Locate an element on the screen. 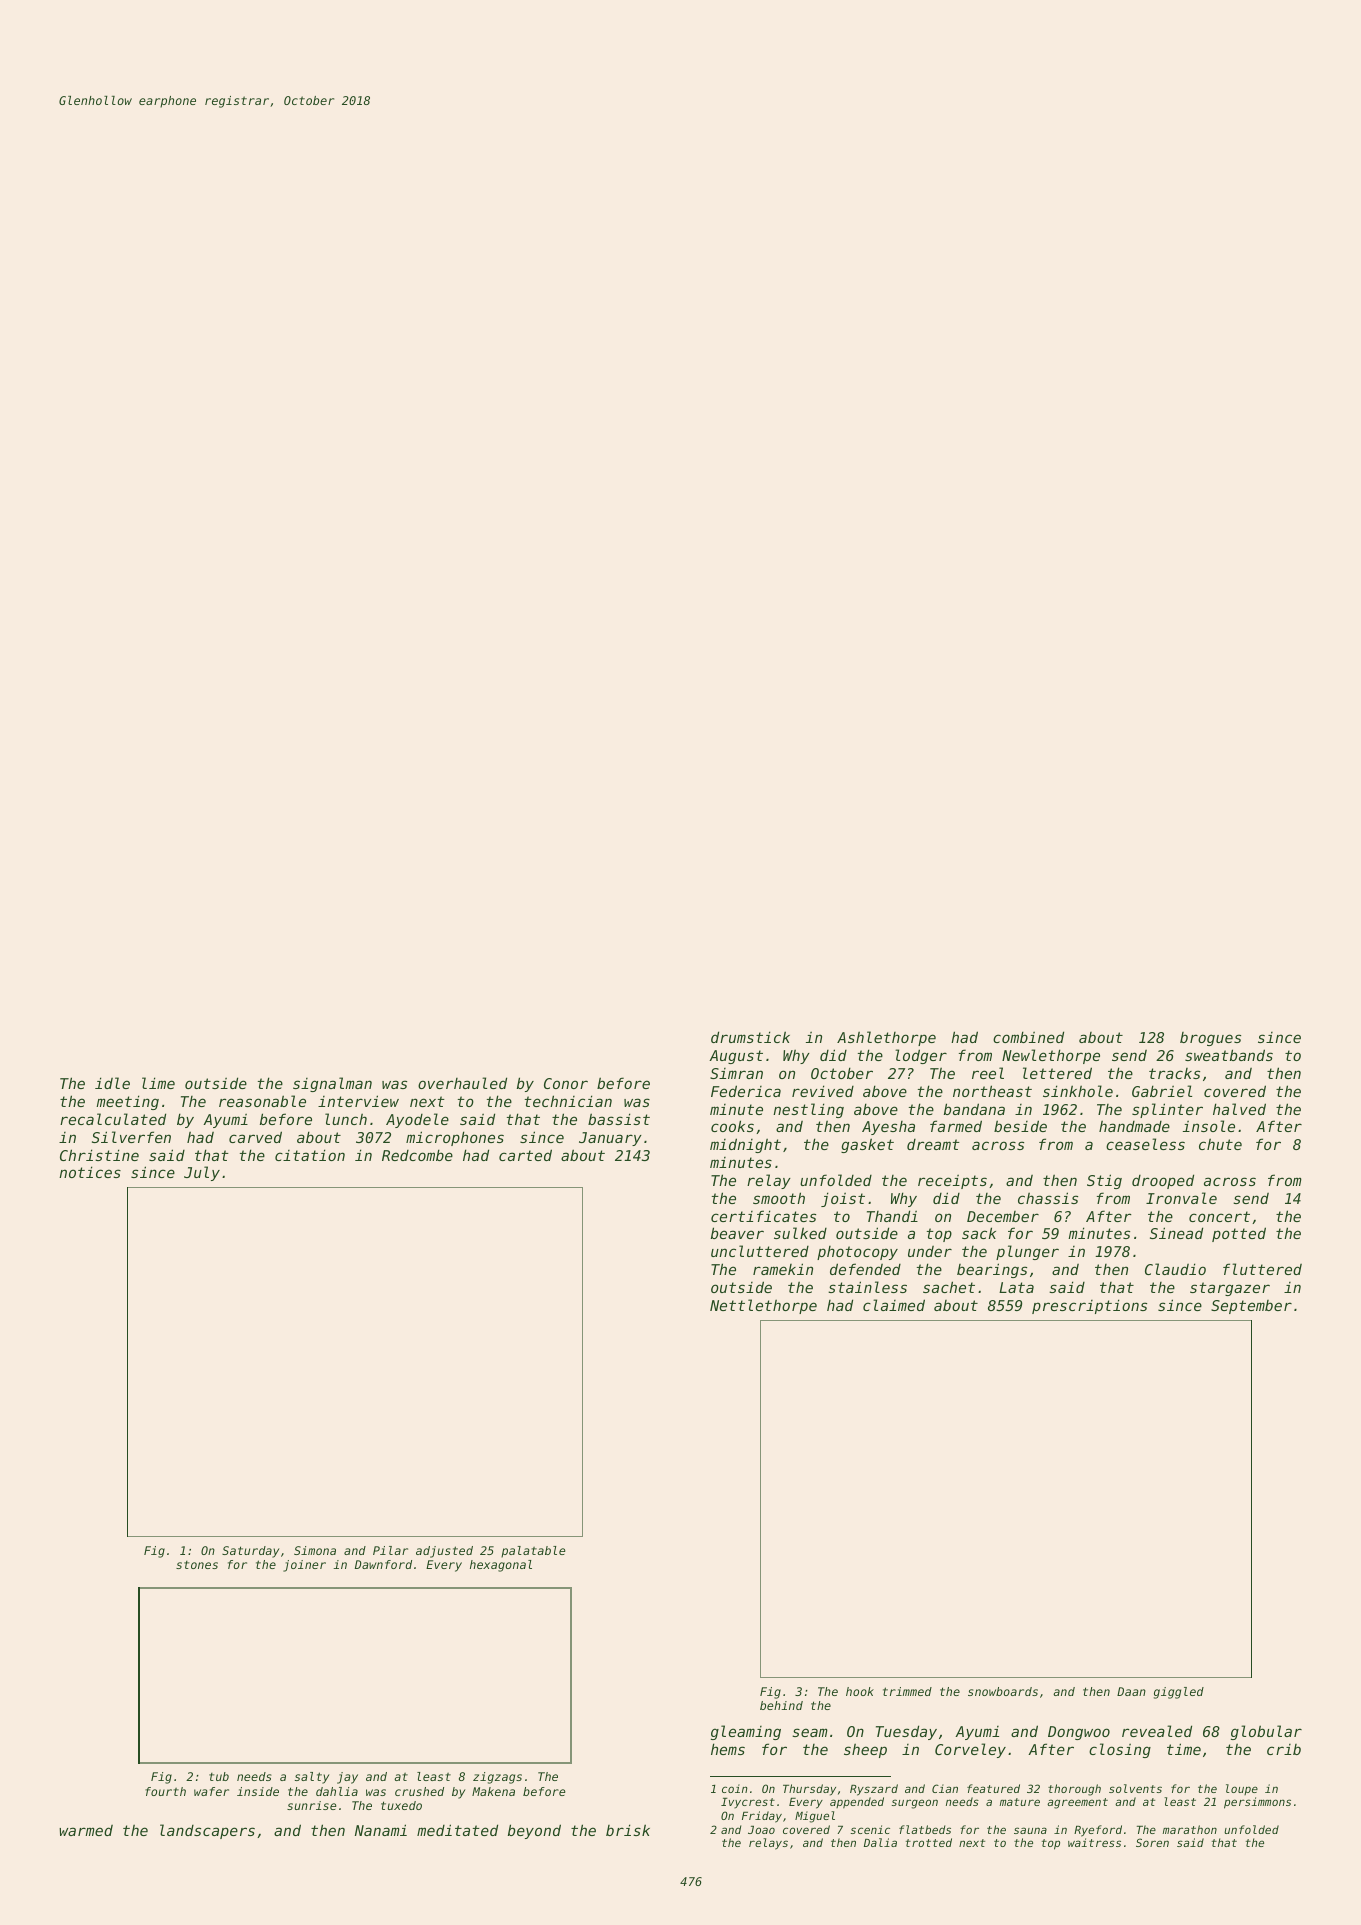 Image resolution: width=1361 pixels, height=1925 pixels. Daan is located at coordinates (1131, 1691).
